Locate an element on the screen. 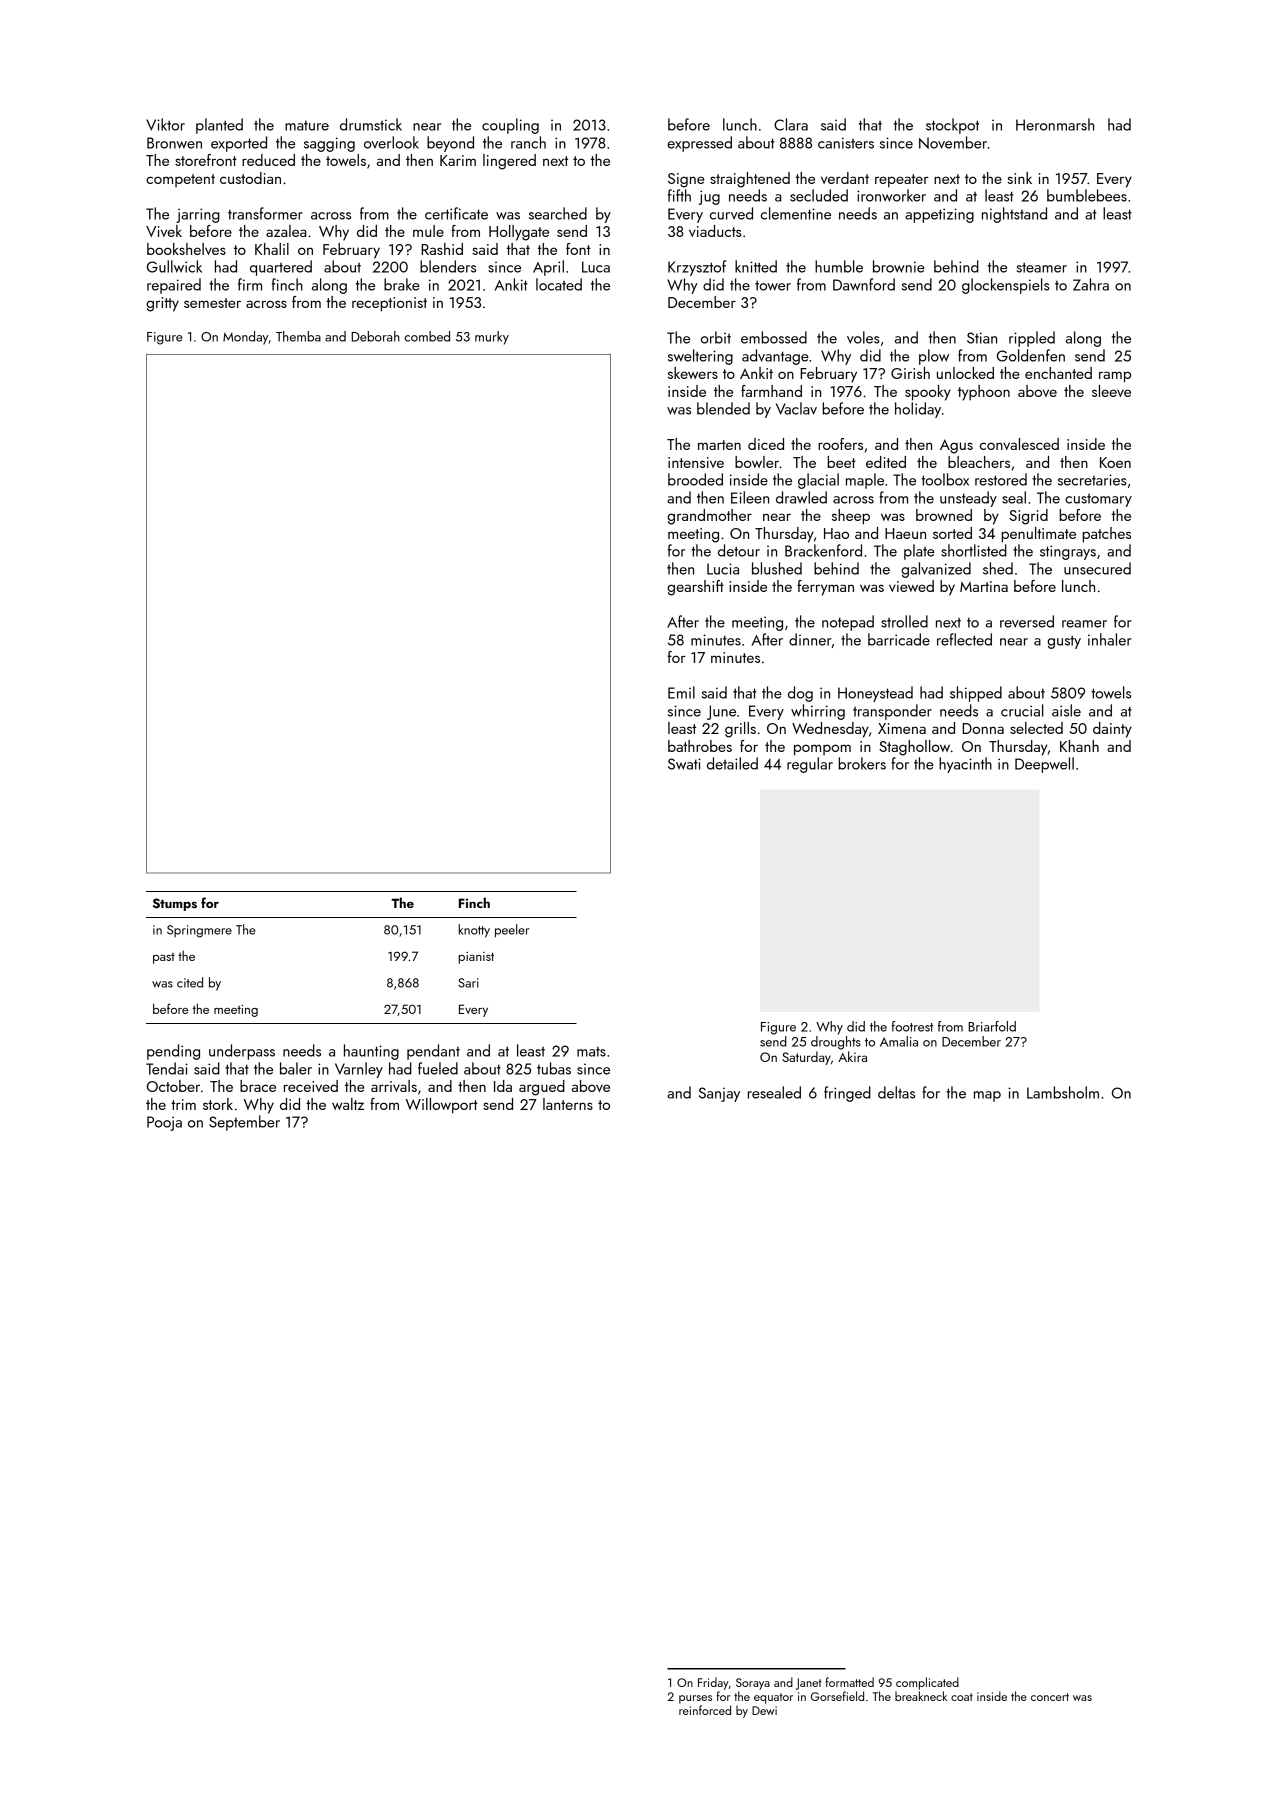 This screenshot has width=1278, height=1808. Lambsholm is located at coordinates (1063, 1092).
